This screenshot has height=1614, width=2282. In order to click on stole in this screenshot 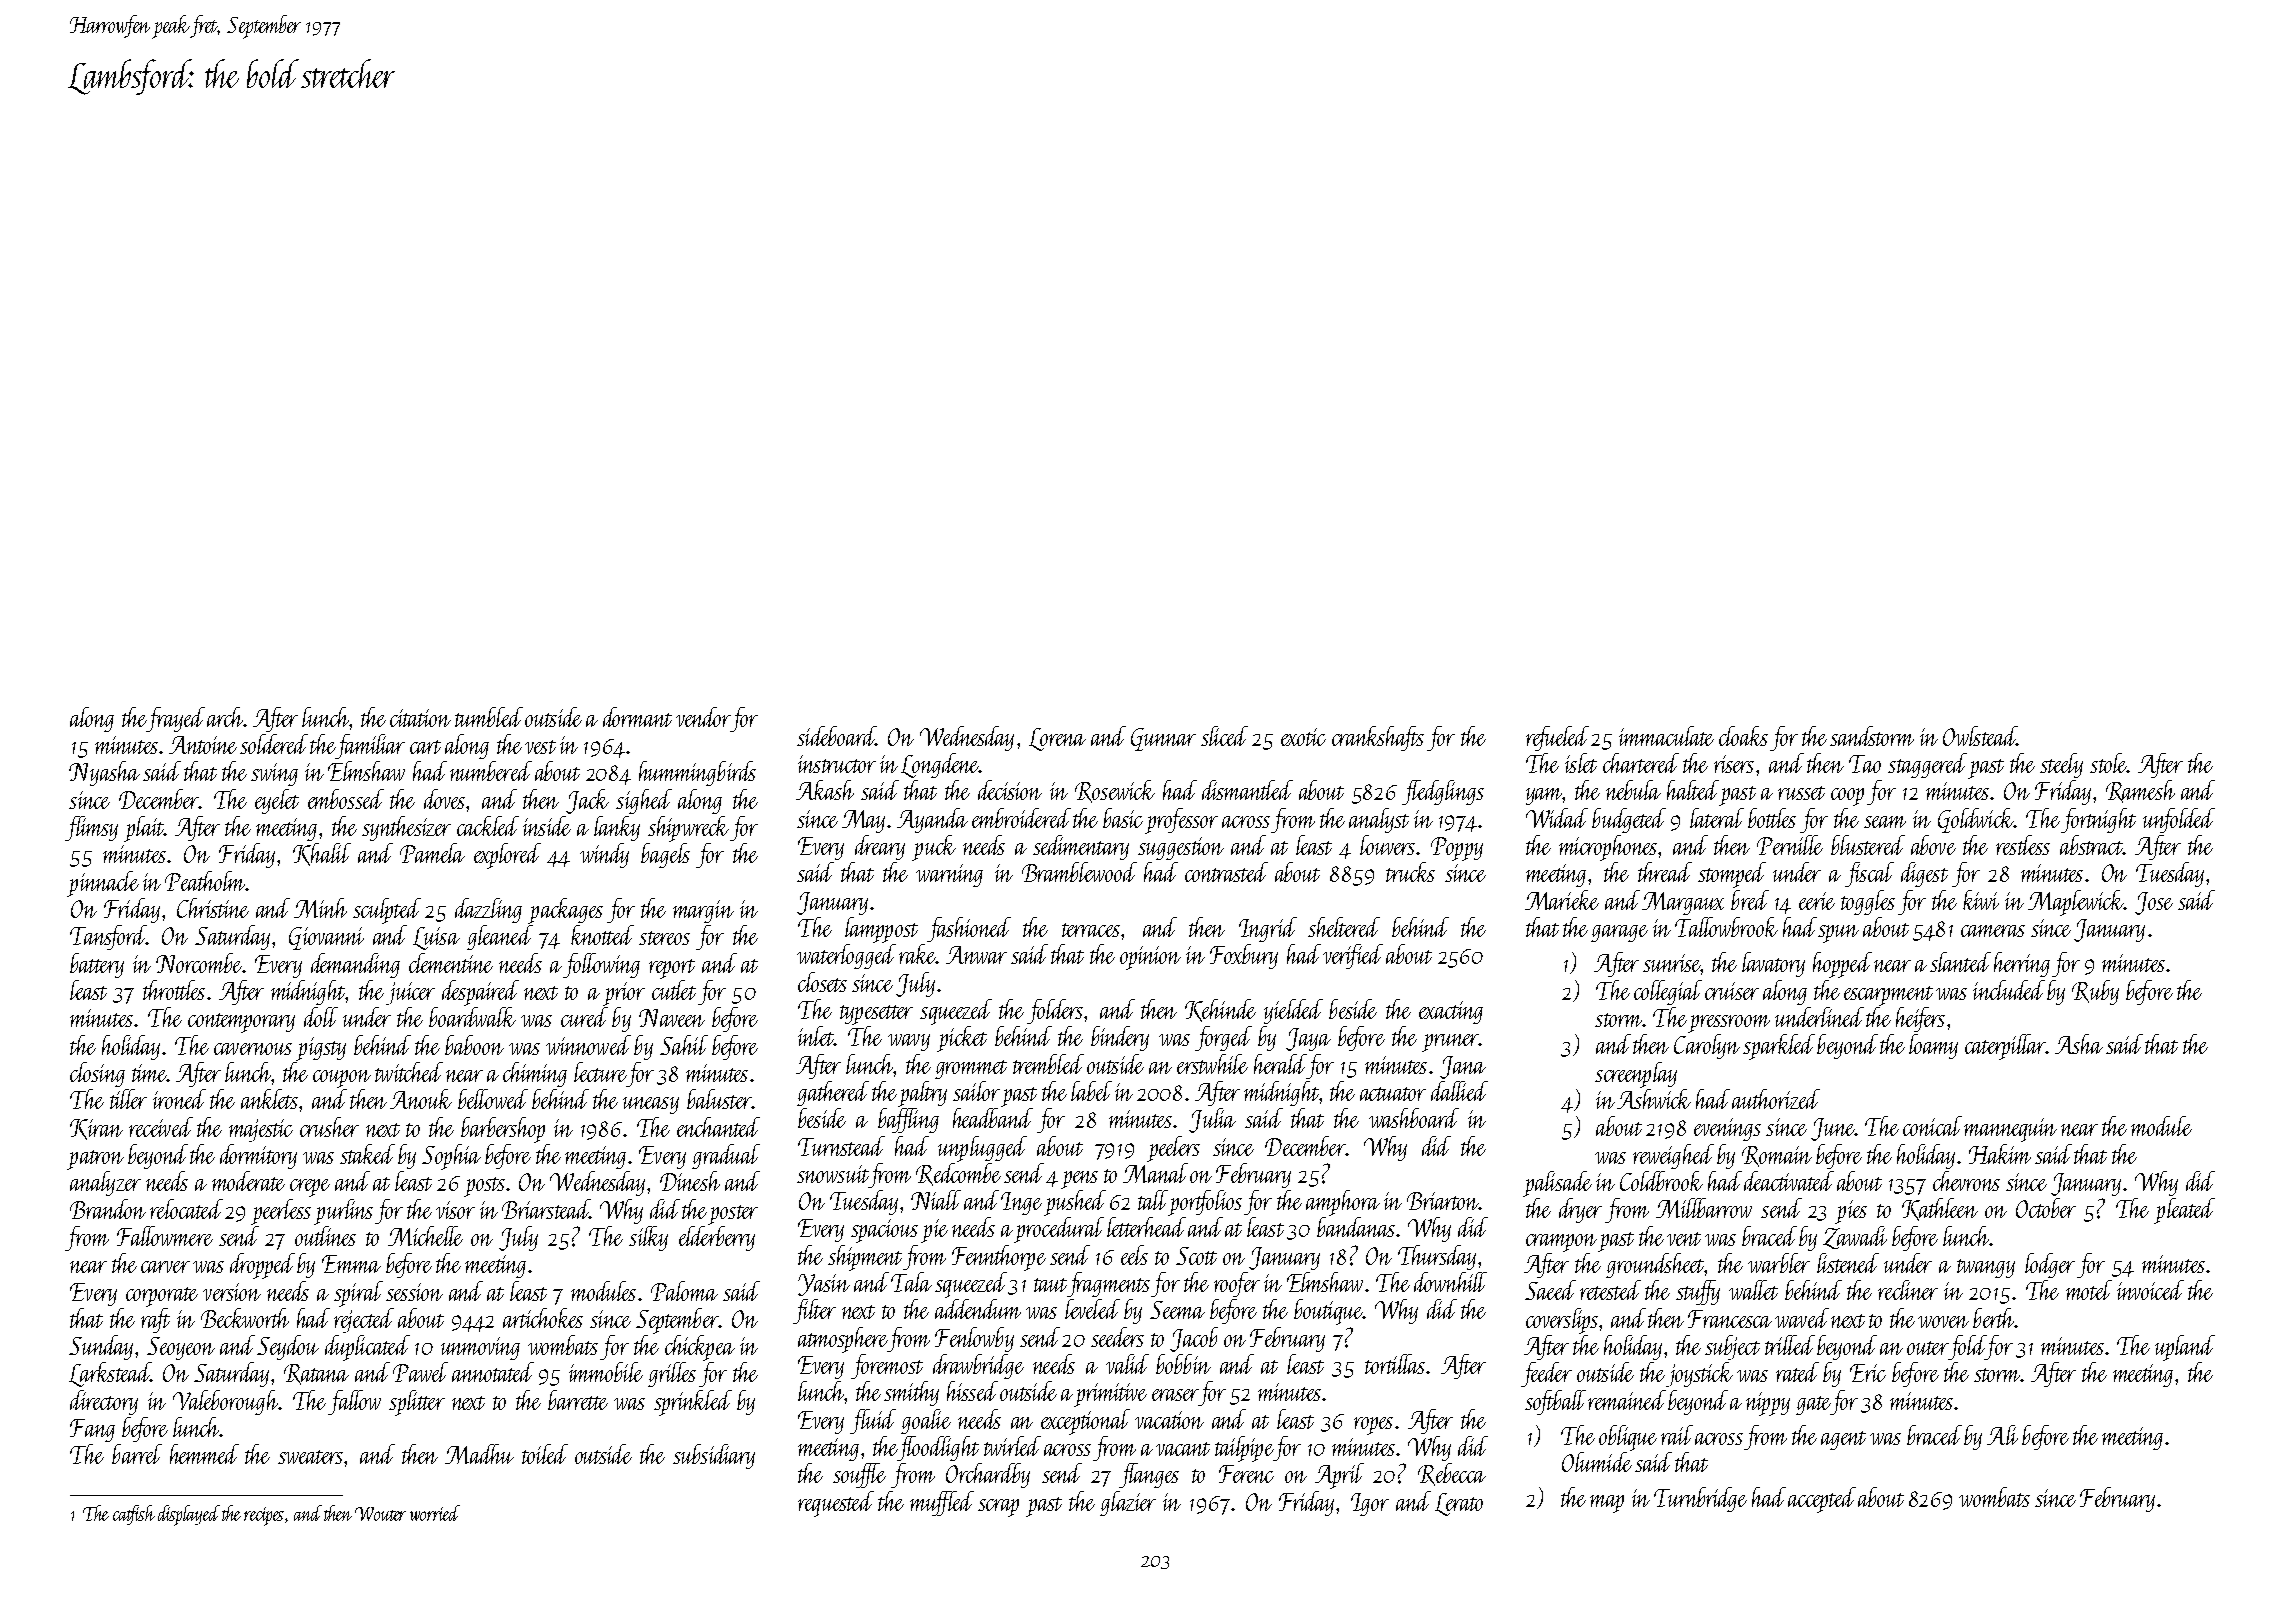, I will do `click(2108, 763)`.
